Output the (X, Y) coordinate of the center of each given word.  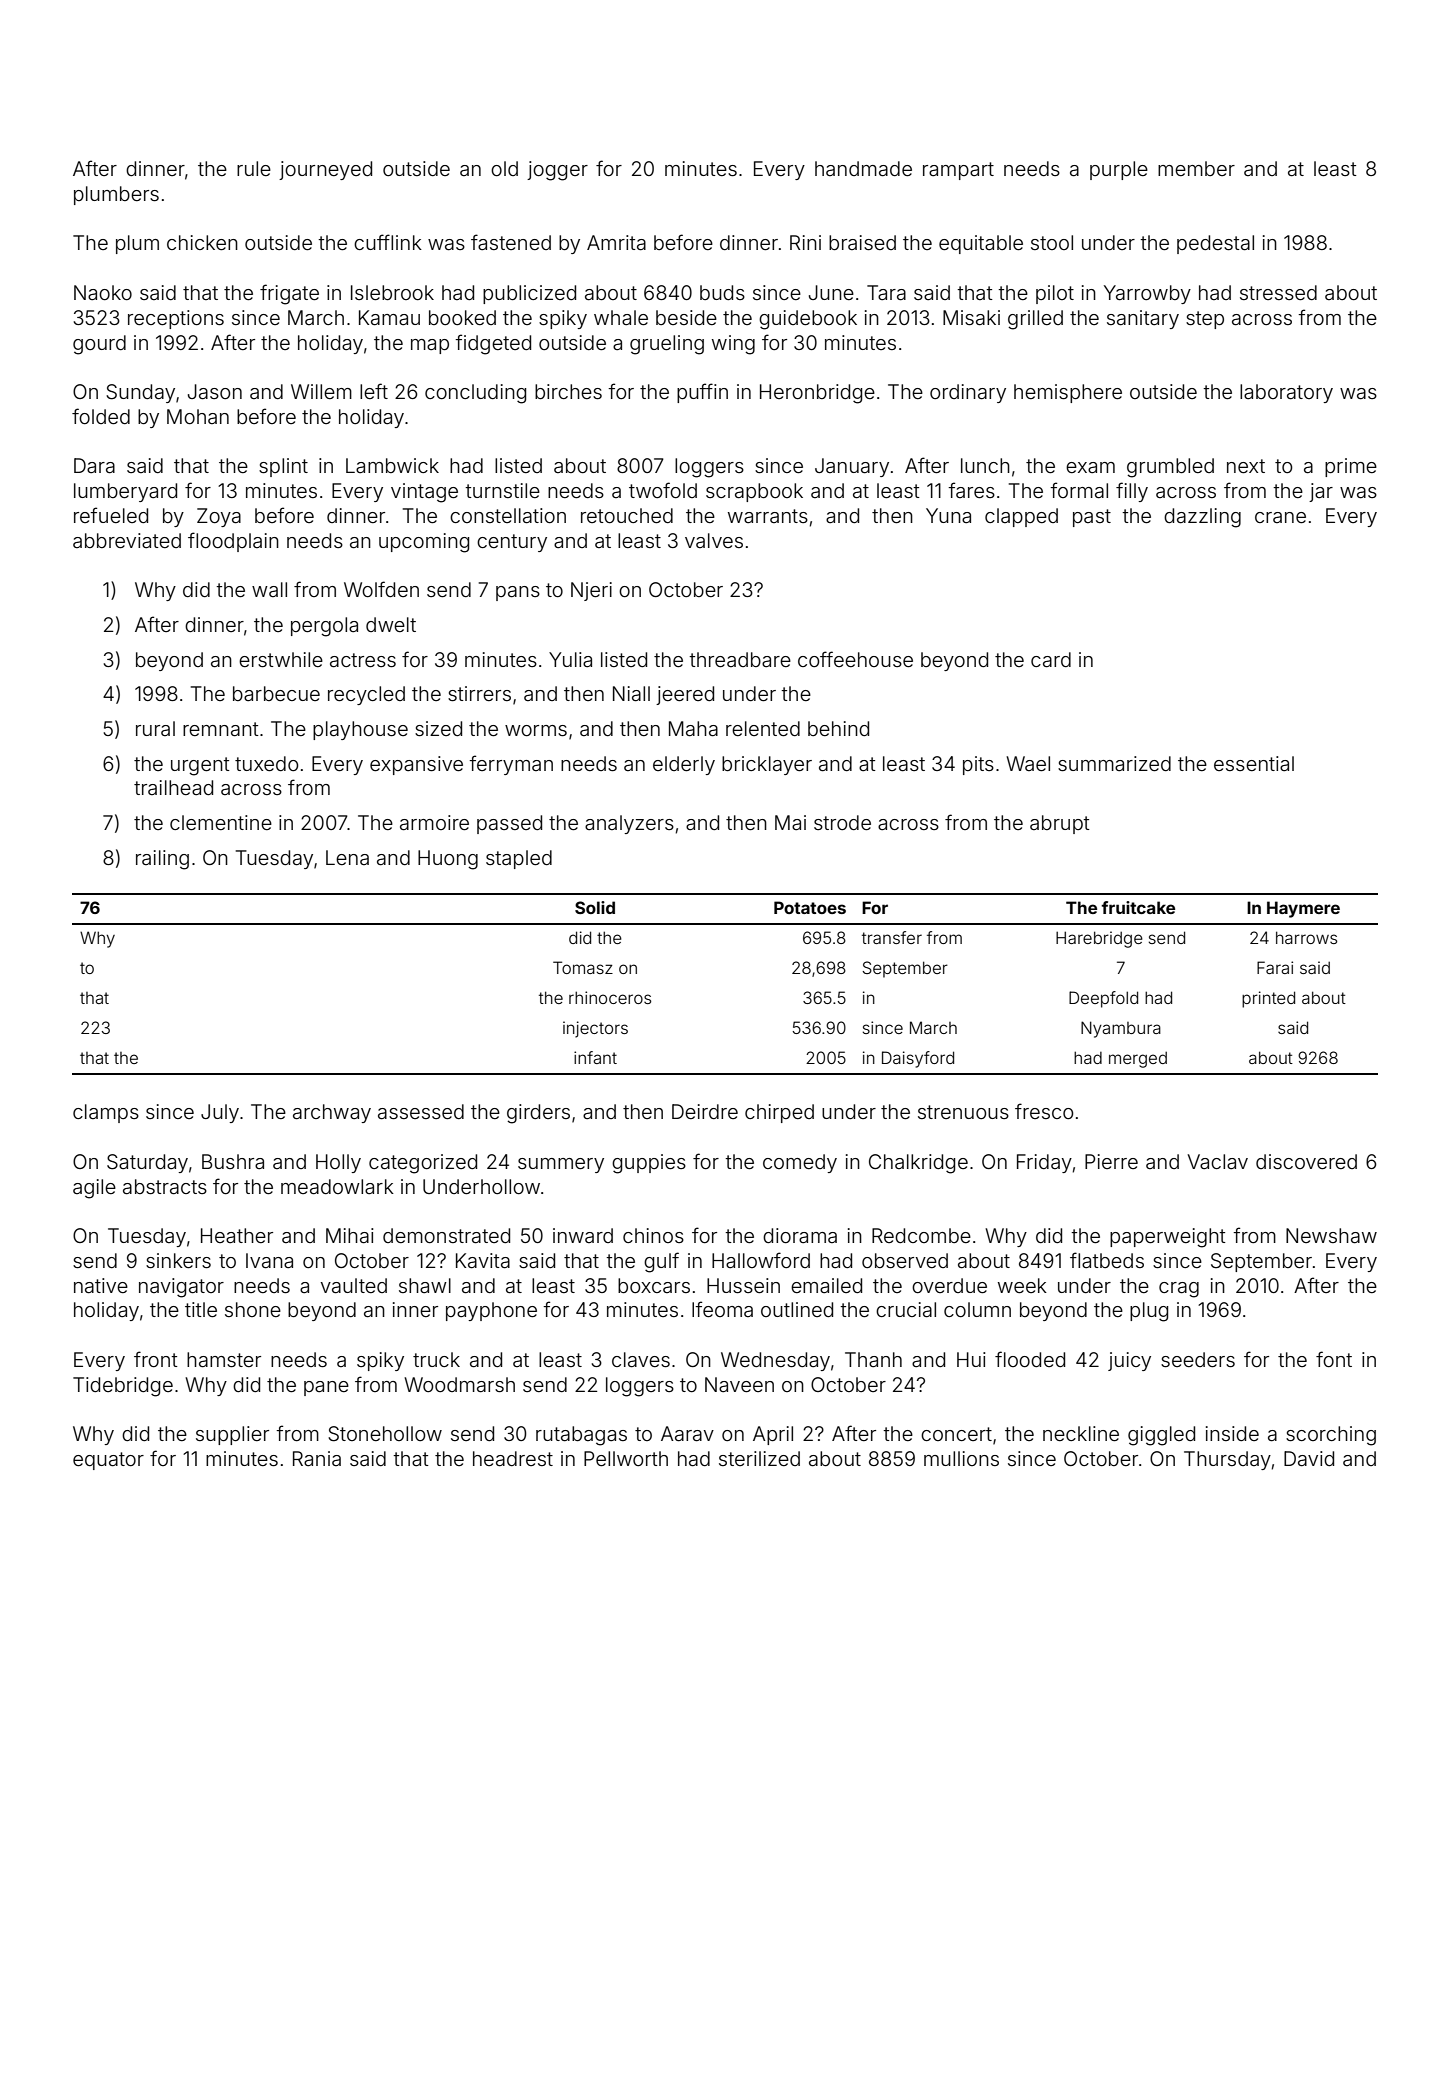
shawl (425, 1285)
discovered (1306, 1161)
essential (1254, 763)
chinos (653, 1235)
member (1196, 168)
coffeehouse (855, 659)
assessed (421, 1111)
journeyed (325, 170)
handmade (863, 168)
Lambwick (392, 465)
